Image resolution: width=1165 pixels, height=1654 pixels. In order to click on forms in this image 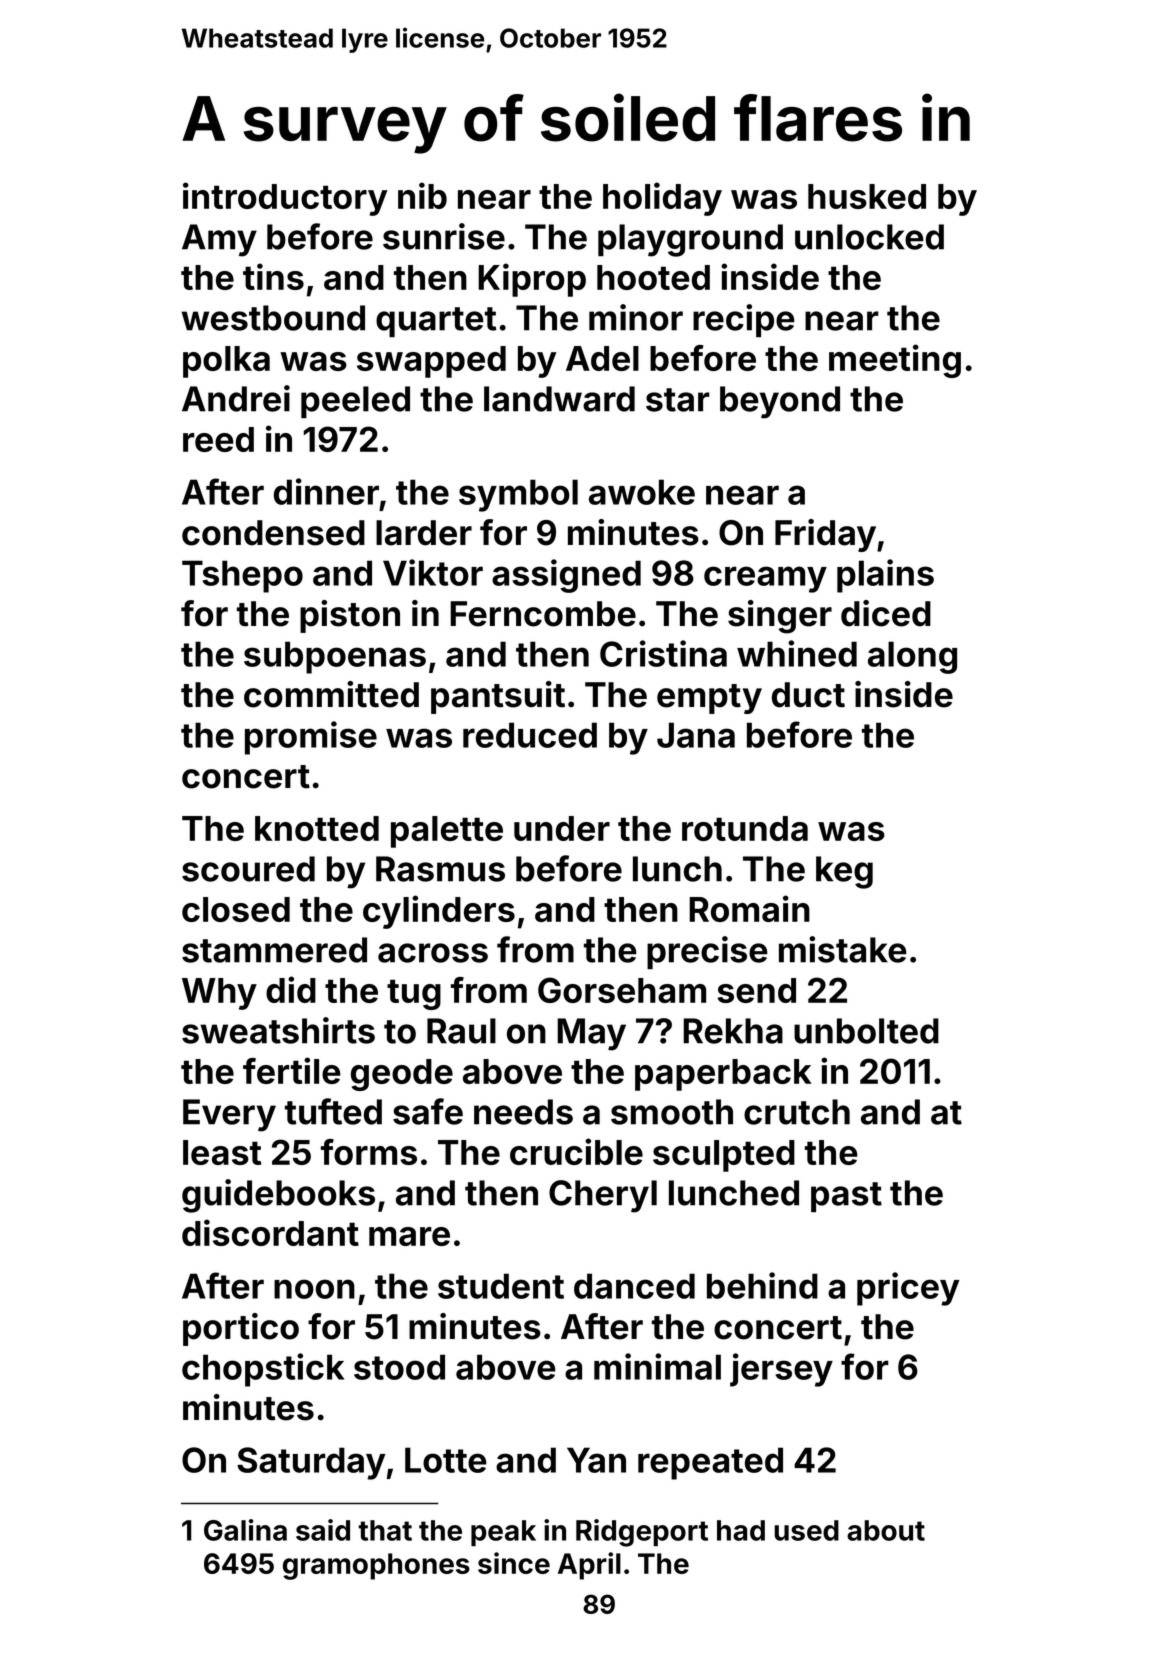, I will do `click(369, 1152)`.
